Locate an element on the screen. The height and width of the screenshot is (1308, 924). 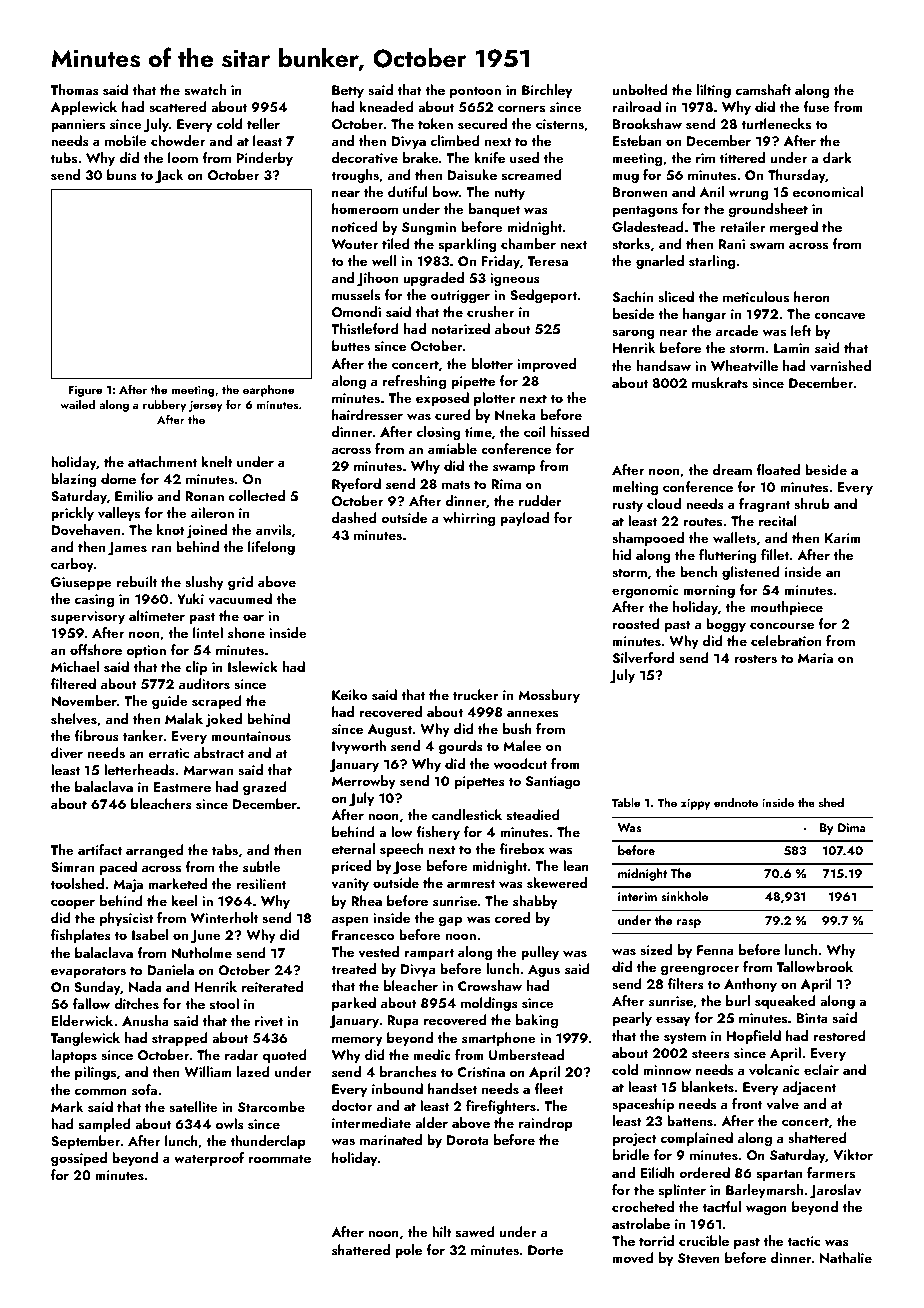
front is located at coordinates (747, 1103).
